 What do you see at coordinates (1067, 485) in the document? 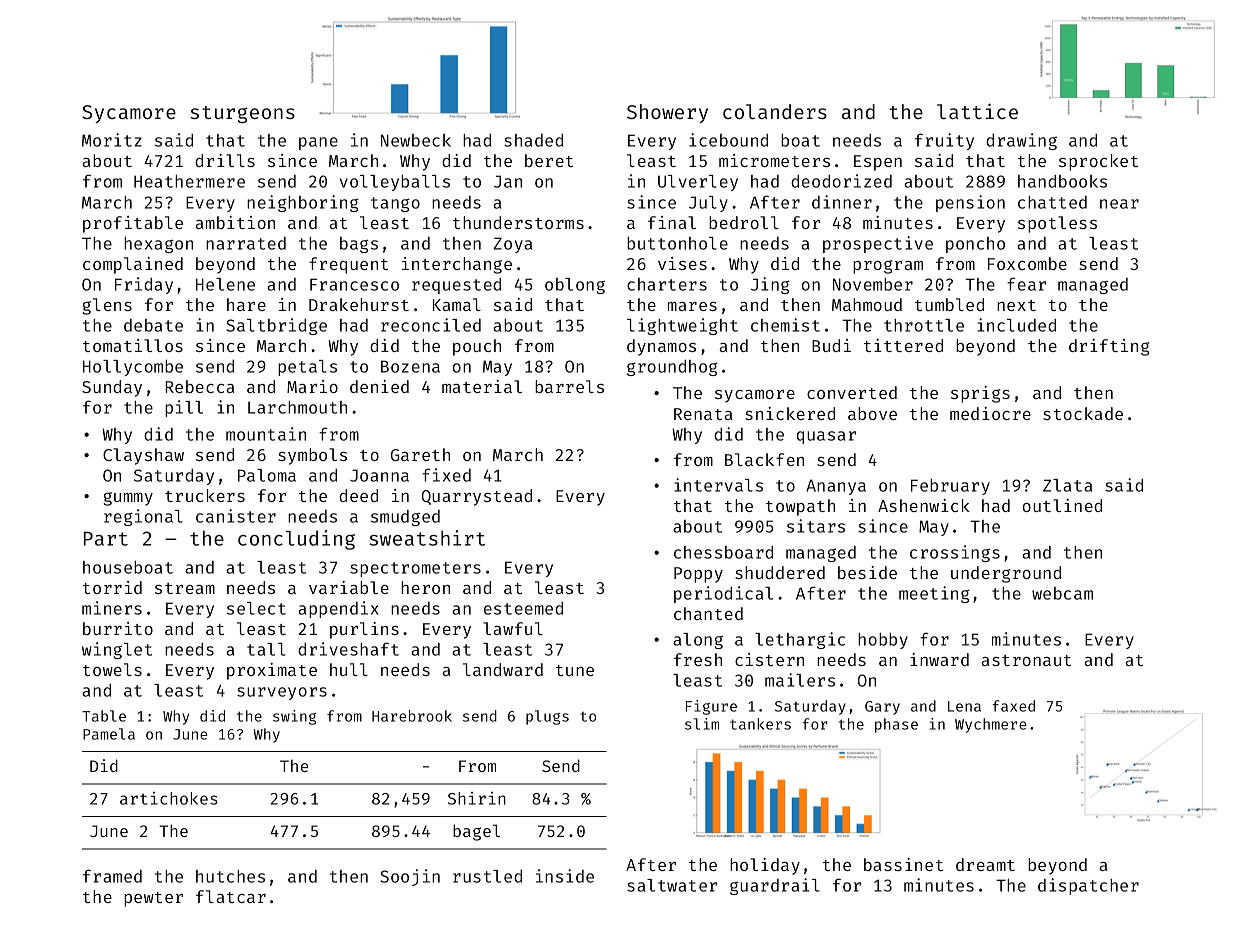
I see `Zlata` at bounding box center [1067, 485].
